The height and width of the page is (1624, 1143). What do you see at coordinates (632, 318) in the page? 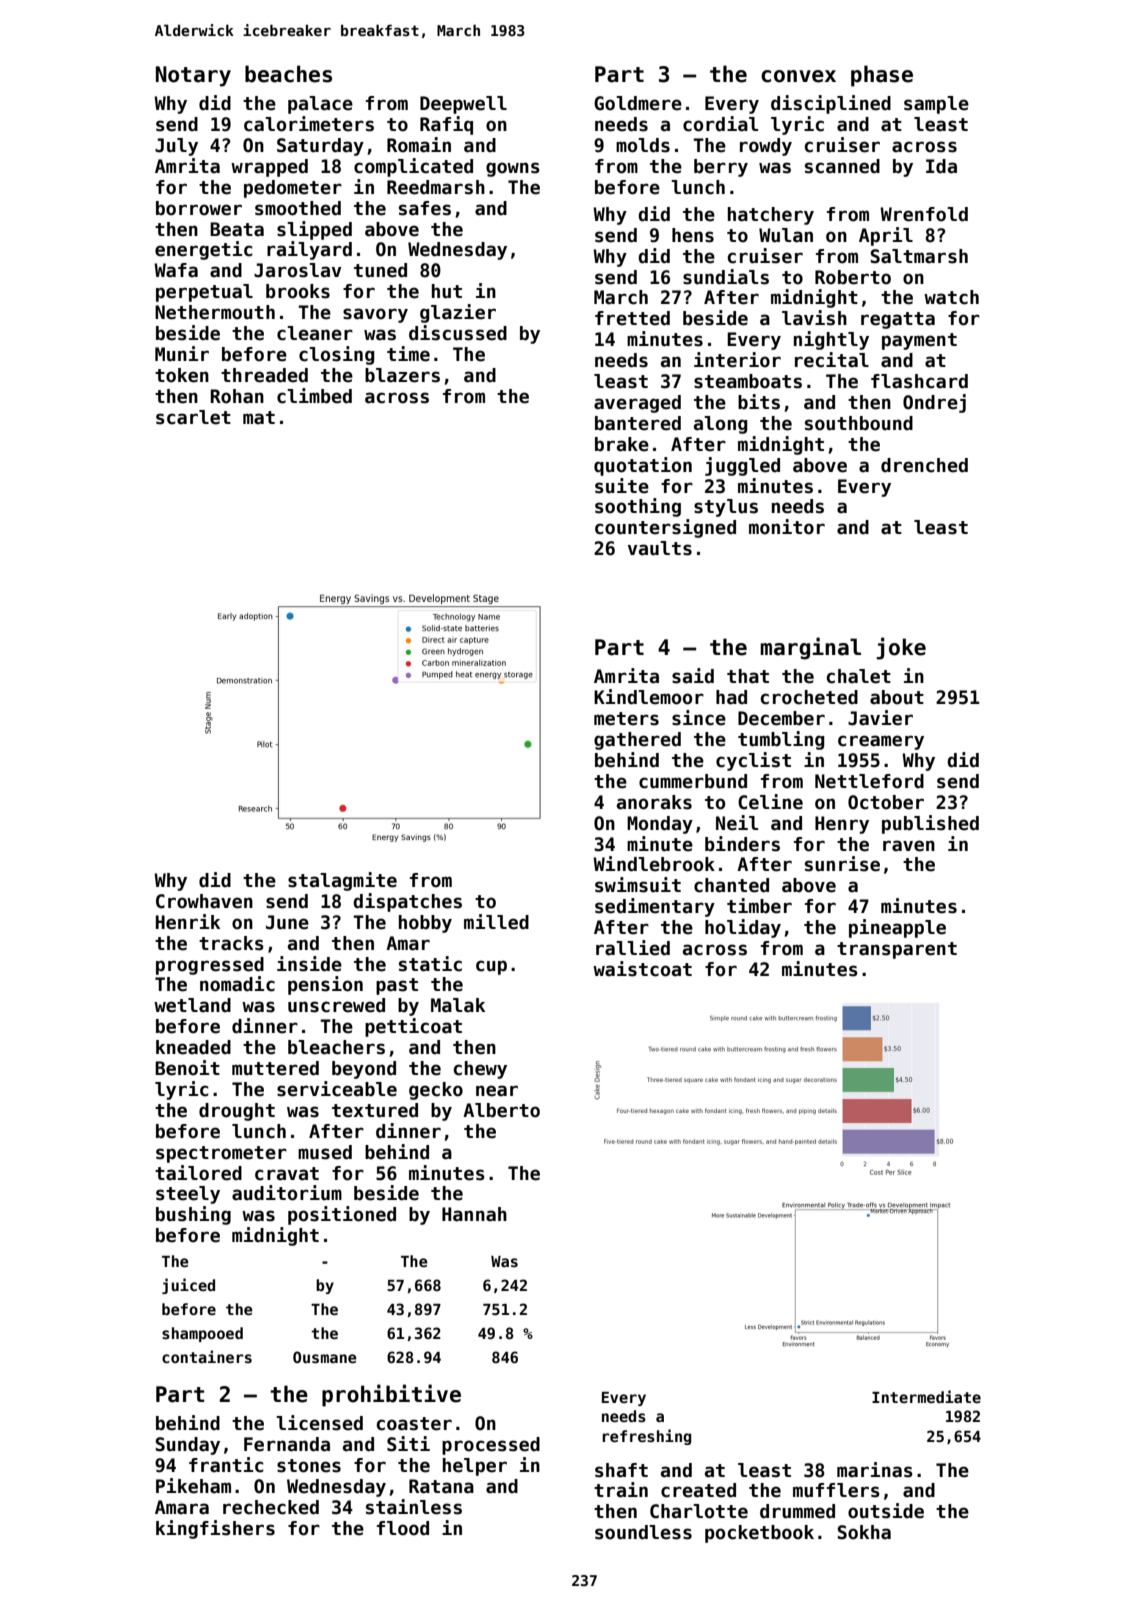
I see `fretted` at bounding box center [632, 318].
